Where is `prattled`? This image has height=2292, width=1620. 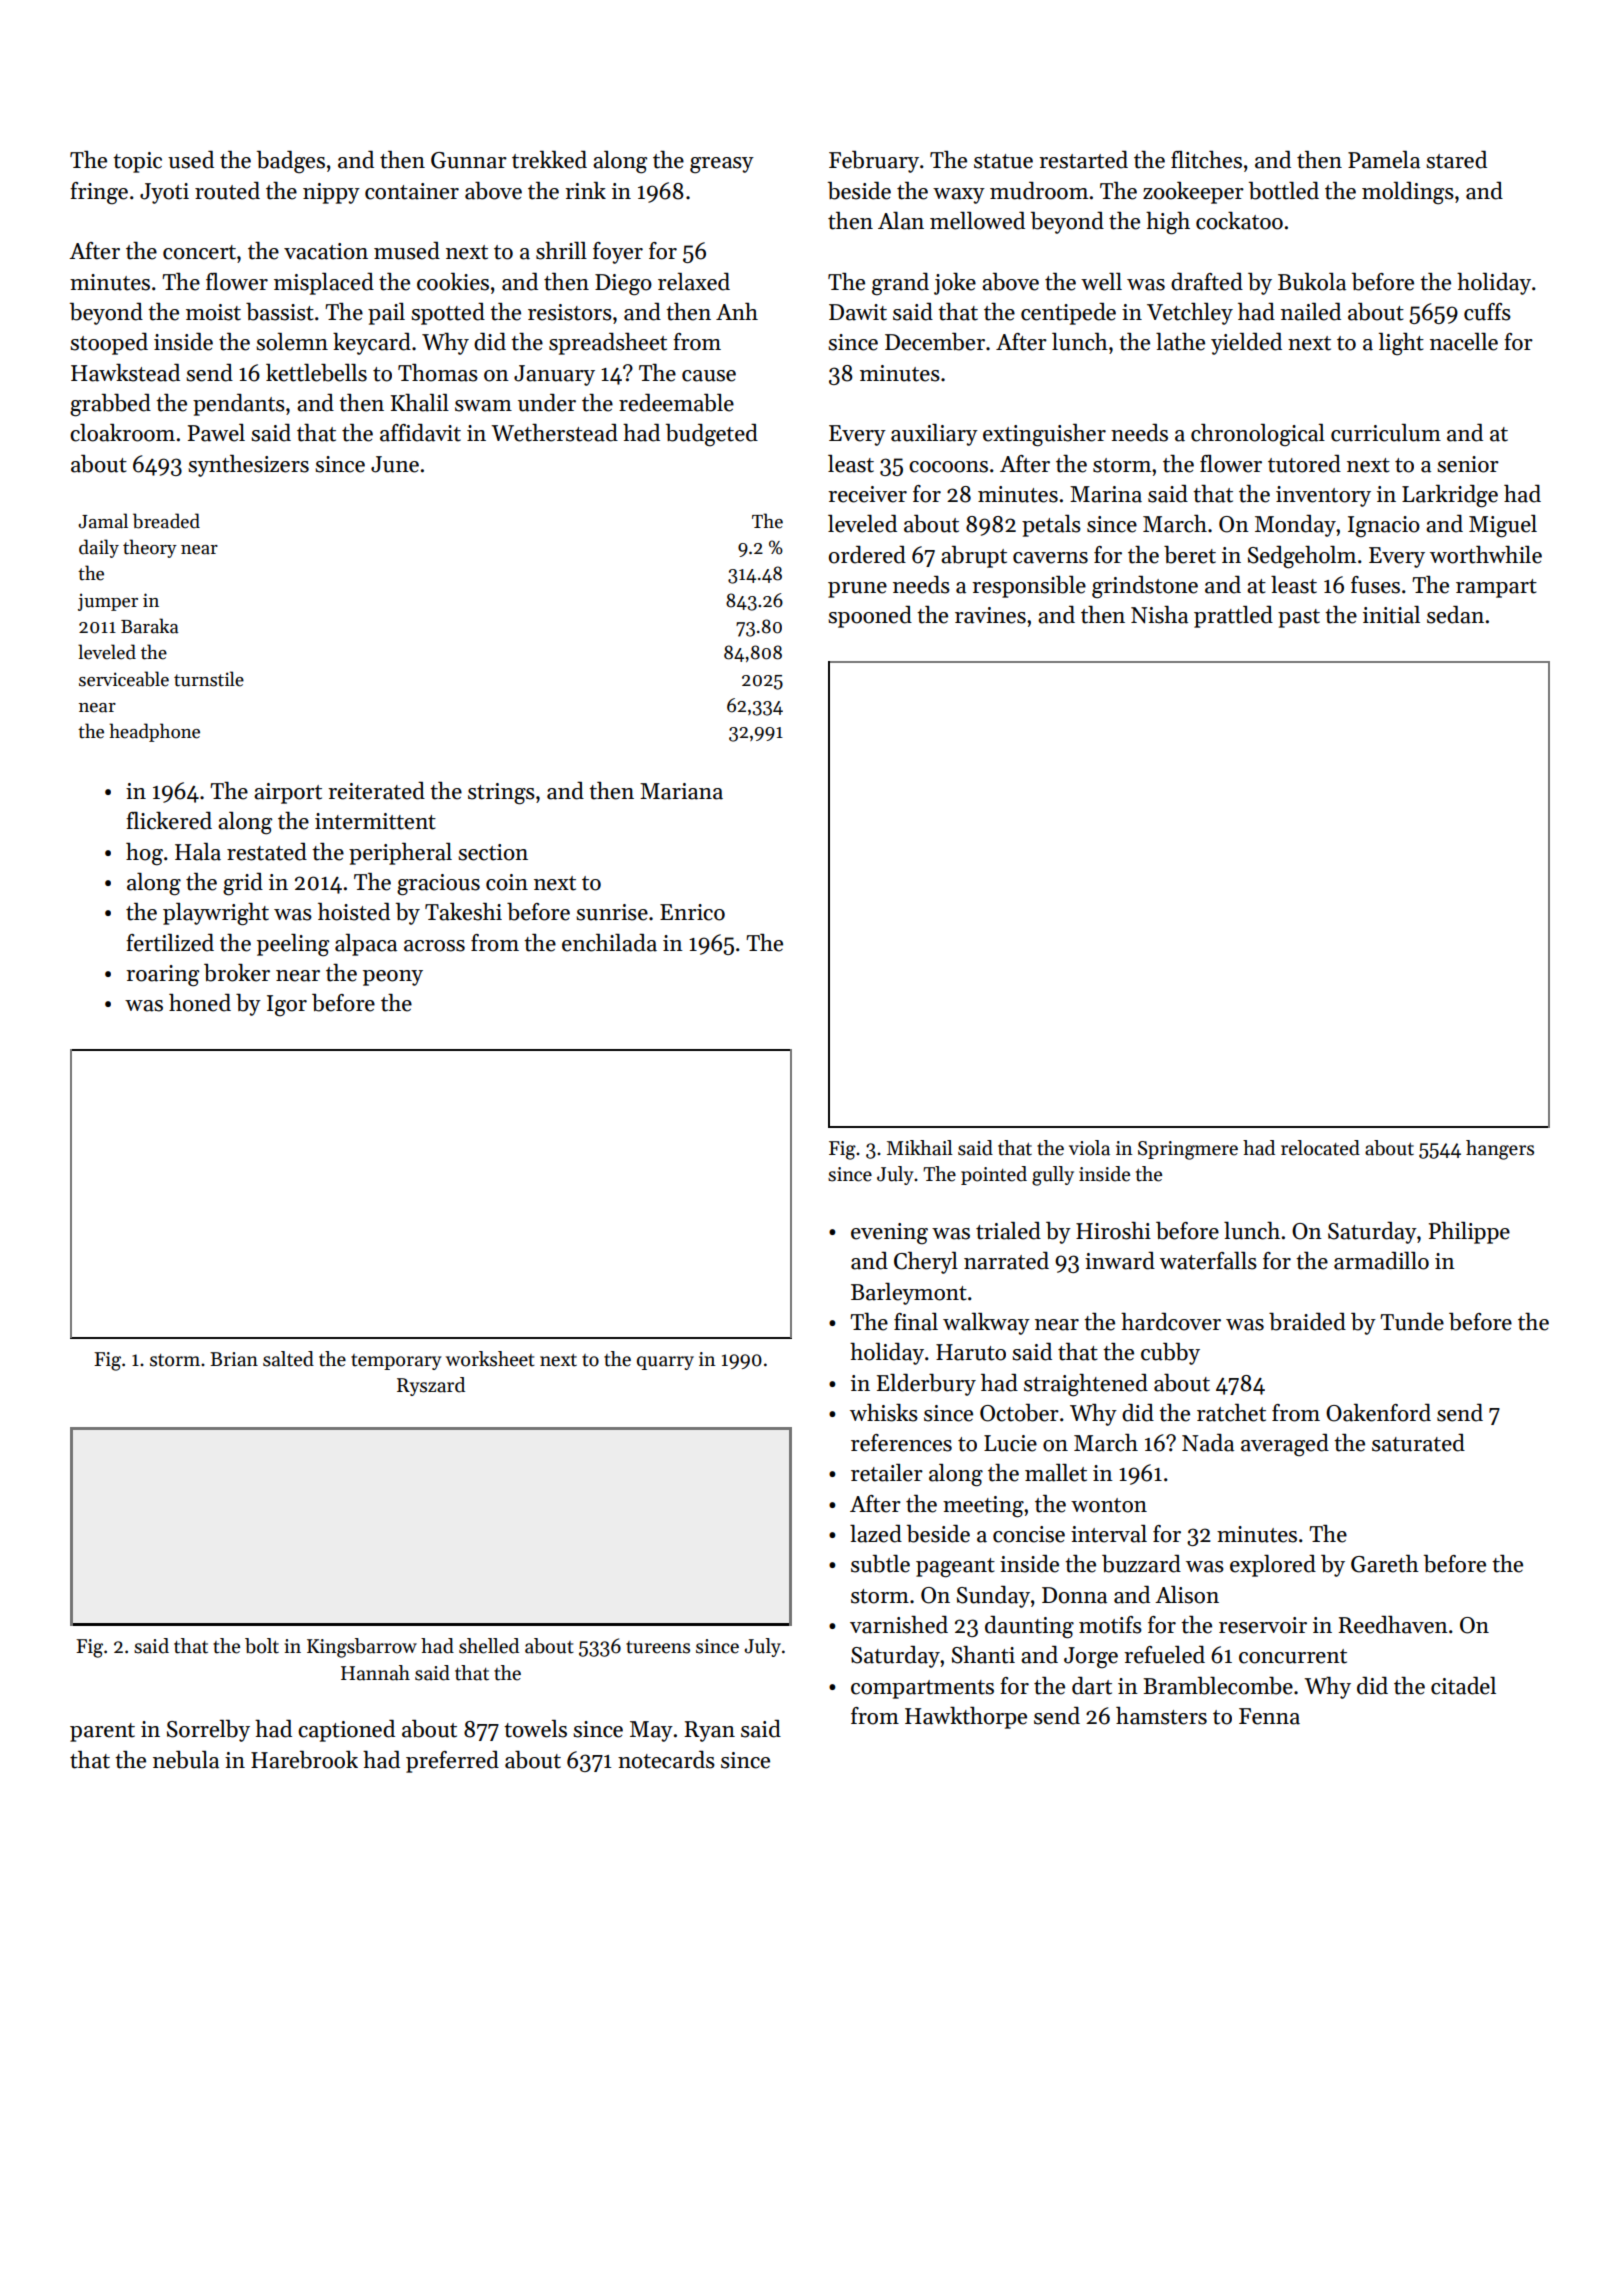 prattled is located at coordinates (1233, 617).
